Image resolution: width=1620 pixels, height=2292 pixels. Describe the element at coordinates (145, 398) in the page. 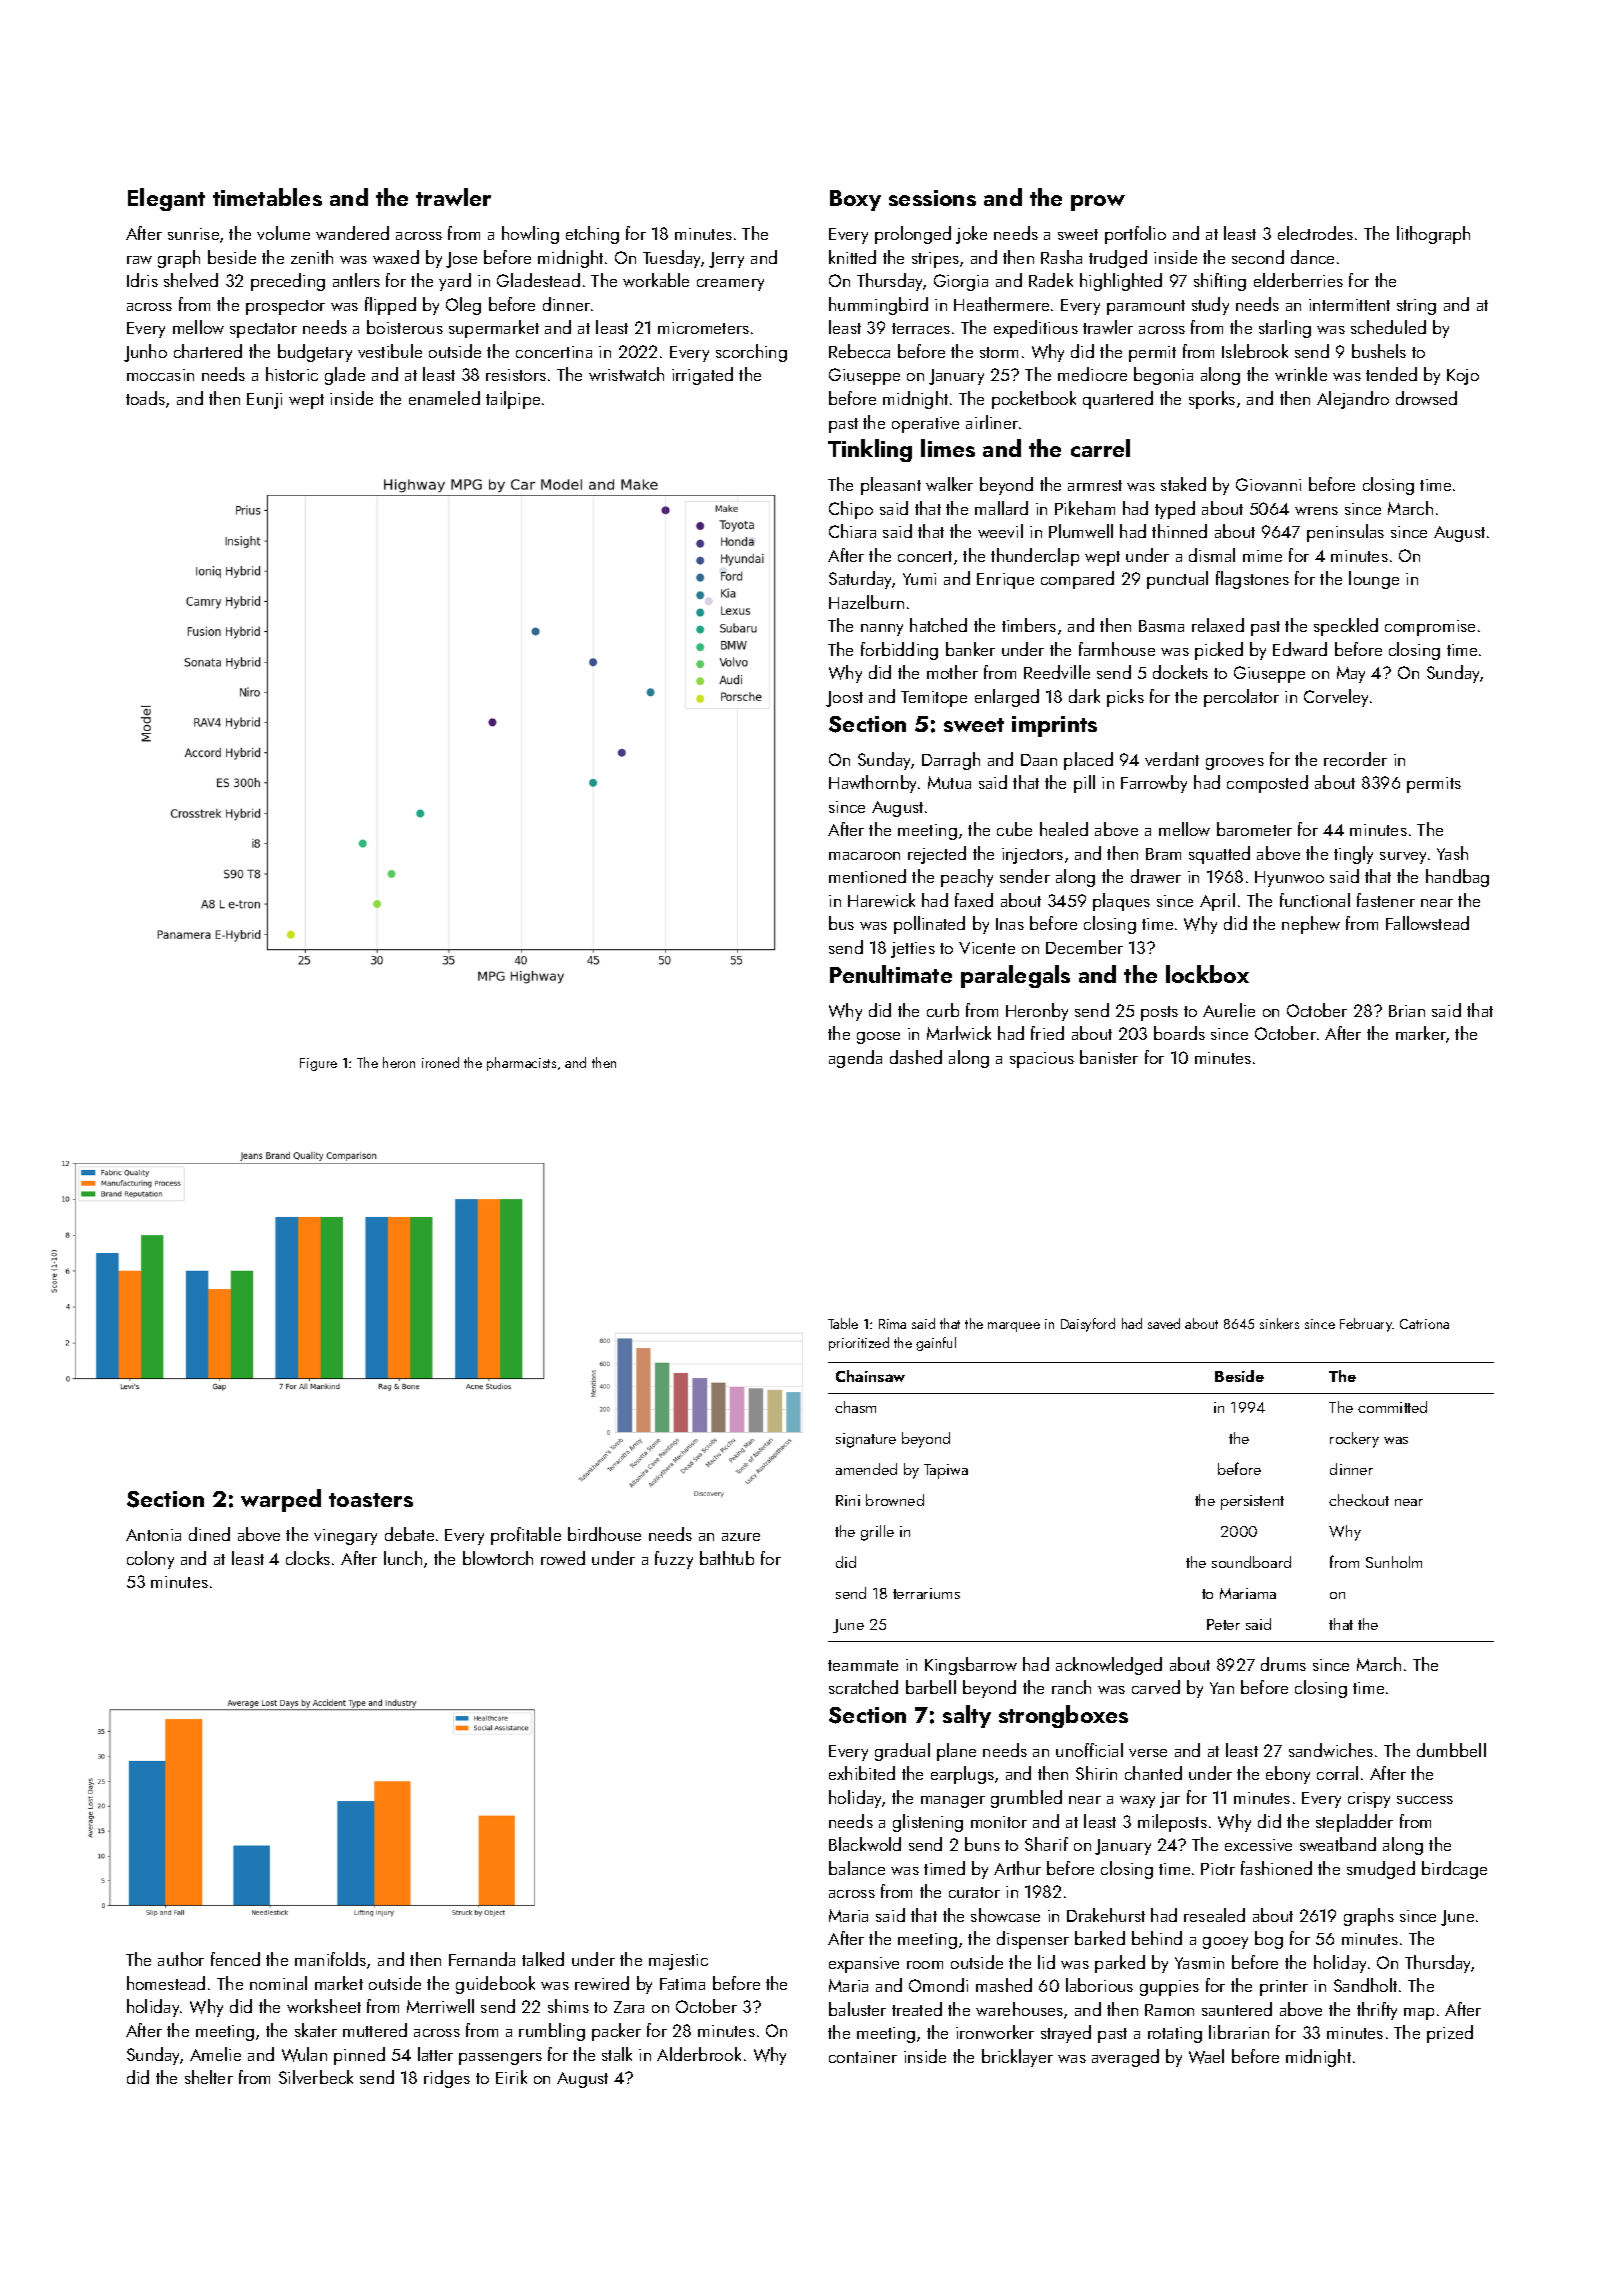

I see `toads` at that location.
